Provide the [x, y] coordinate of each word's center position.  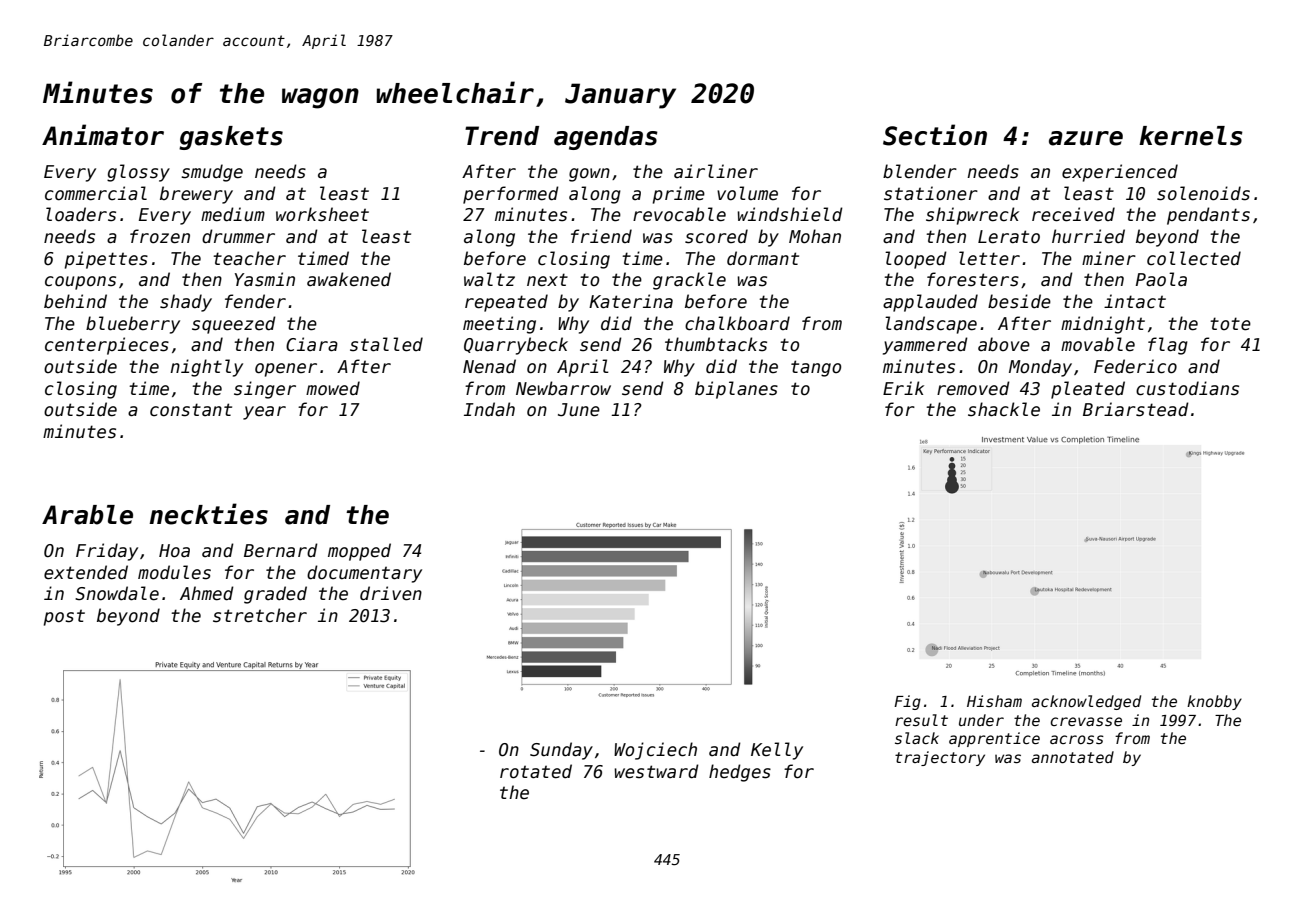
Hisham [994, 701]
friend [601, 236]
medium [233, 214]
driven [391, 593]
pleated [1088, 390]
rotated [536, 771]
